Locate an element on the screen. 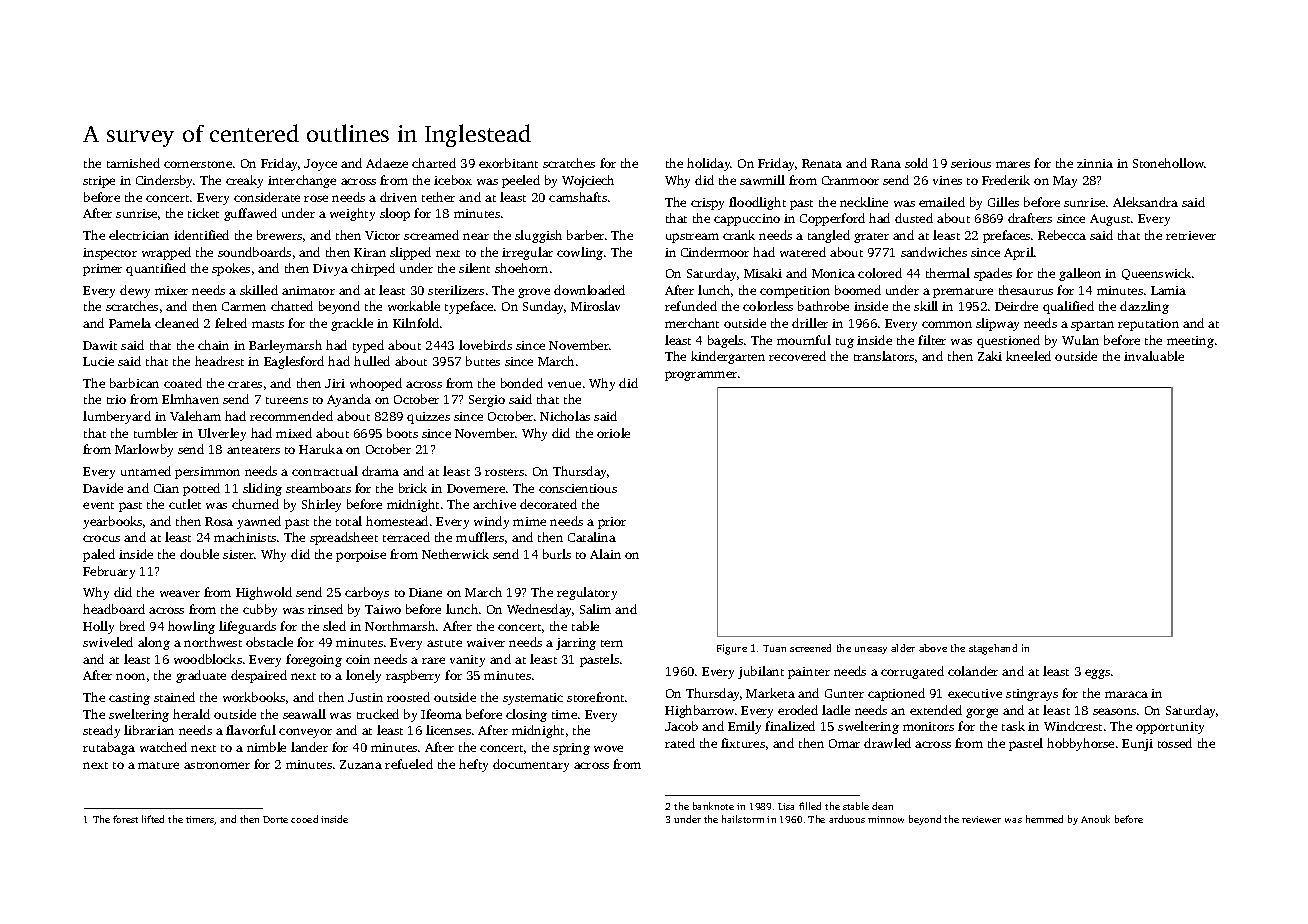 This screenshot has width=1308, height=924. homestead is located at coordinates (397, 521).
